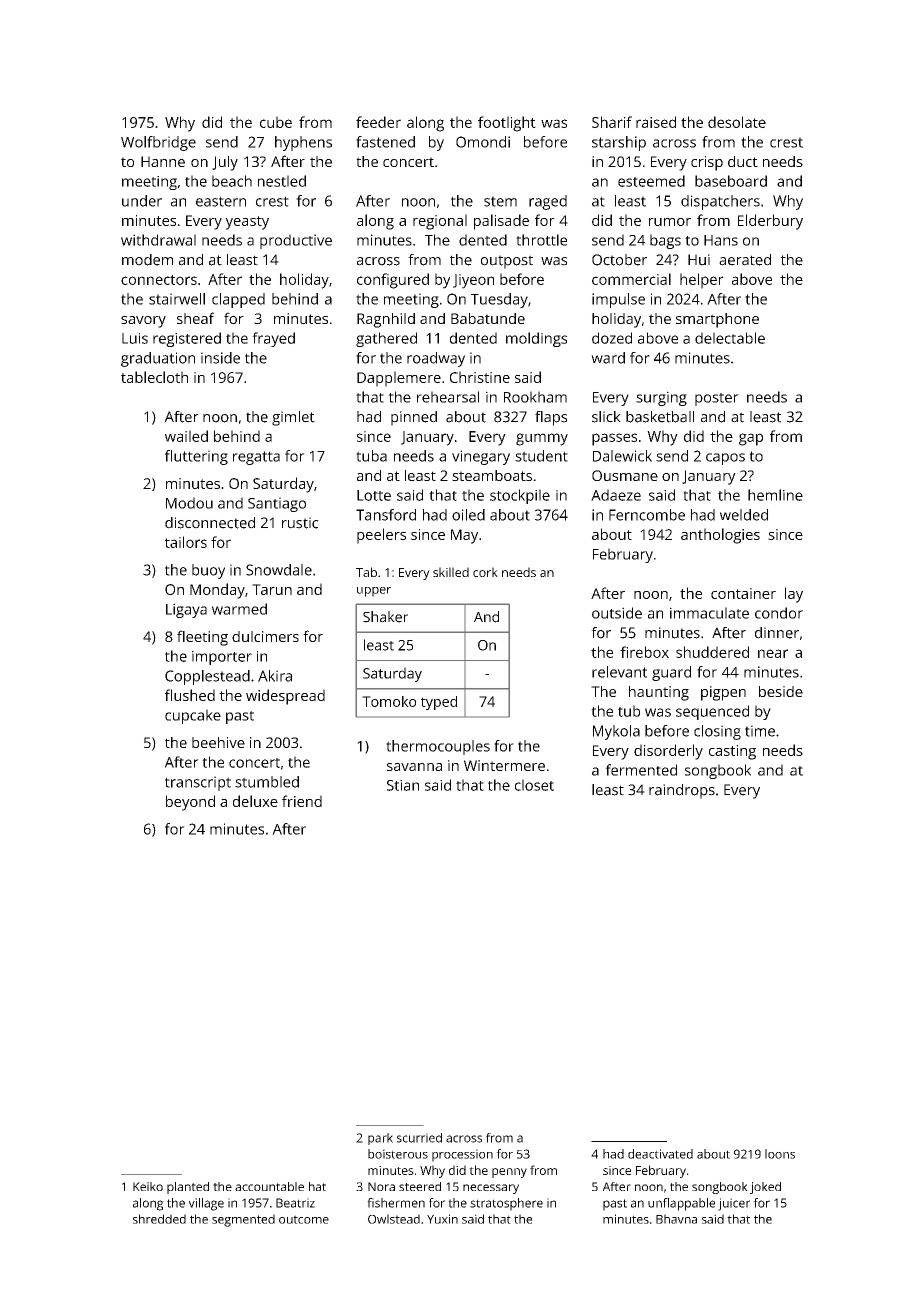 This page has height=1308, width=924. I want to click on Sharif, so click(612, 122).
